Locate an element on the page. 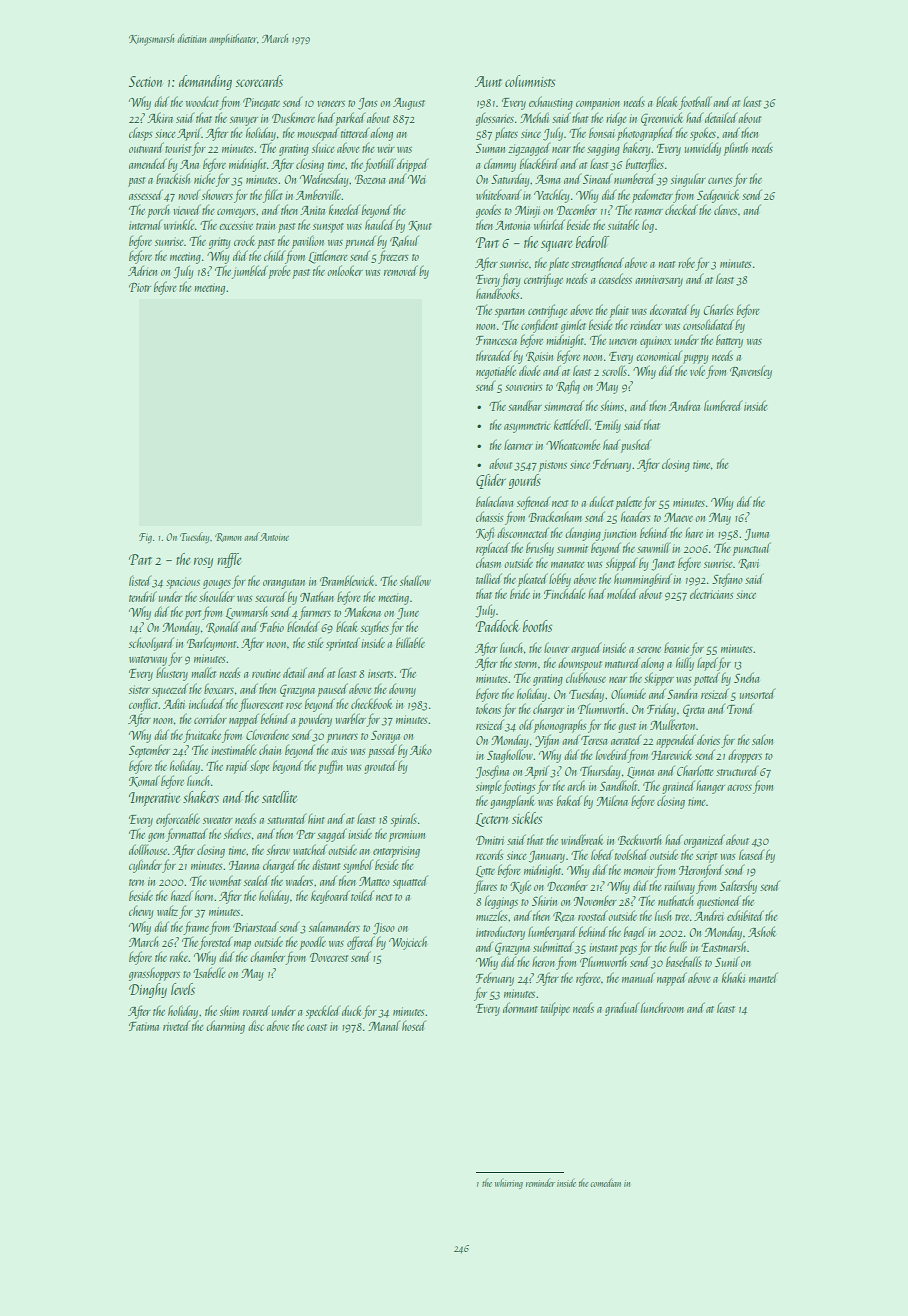 This image has height=1316, width=908. charming is located at coordinates (225, 1027).
